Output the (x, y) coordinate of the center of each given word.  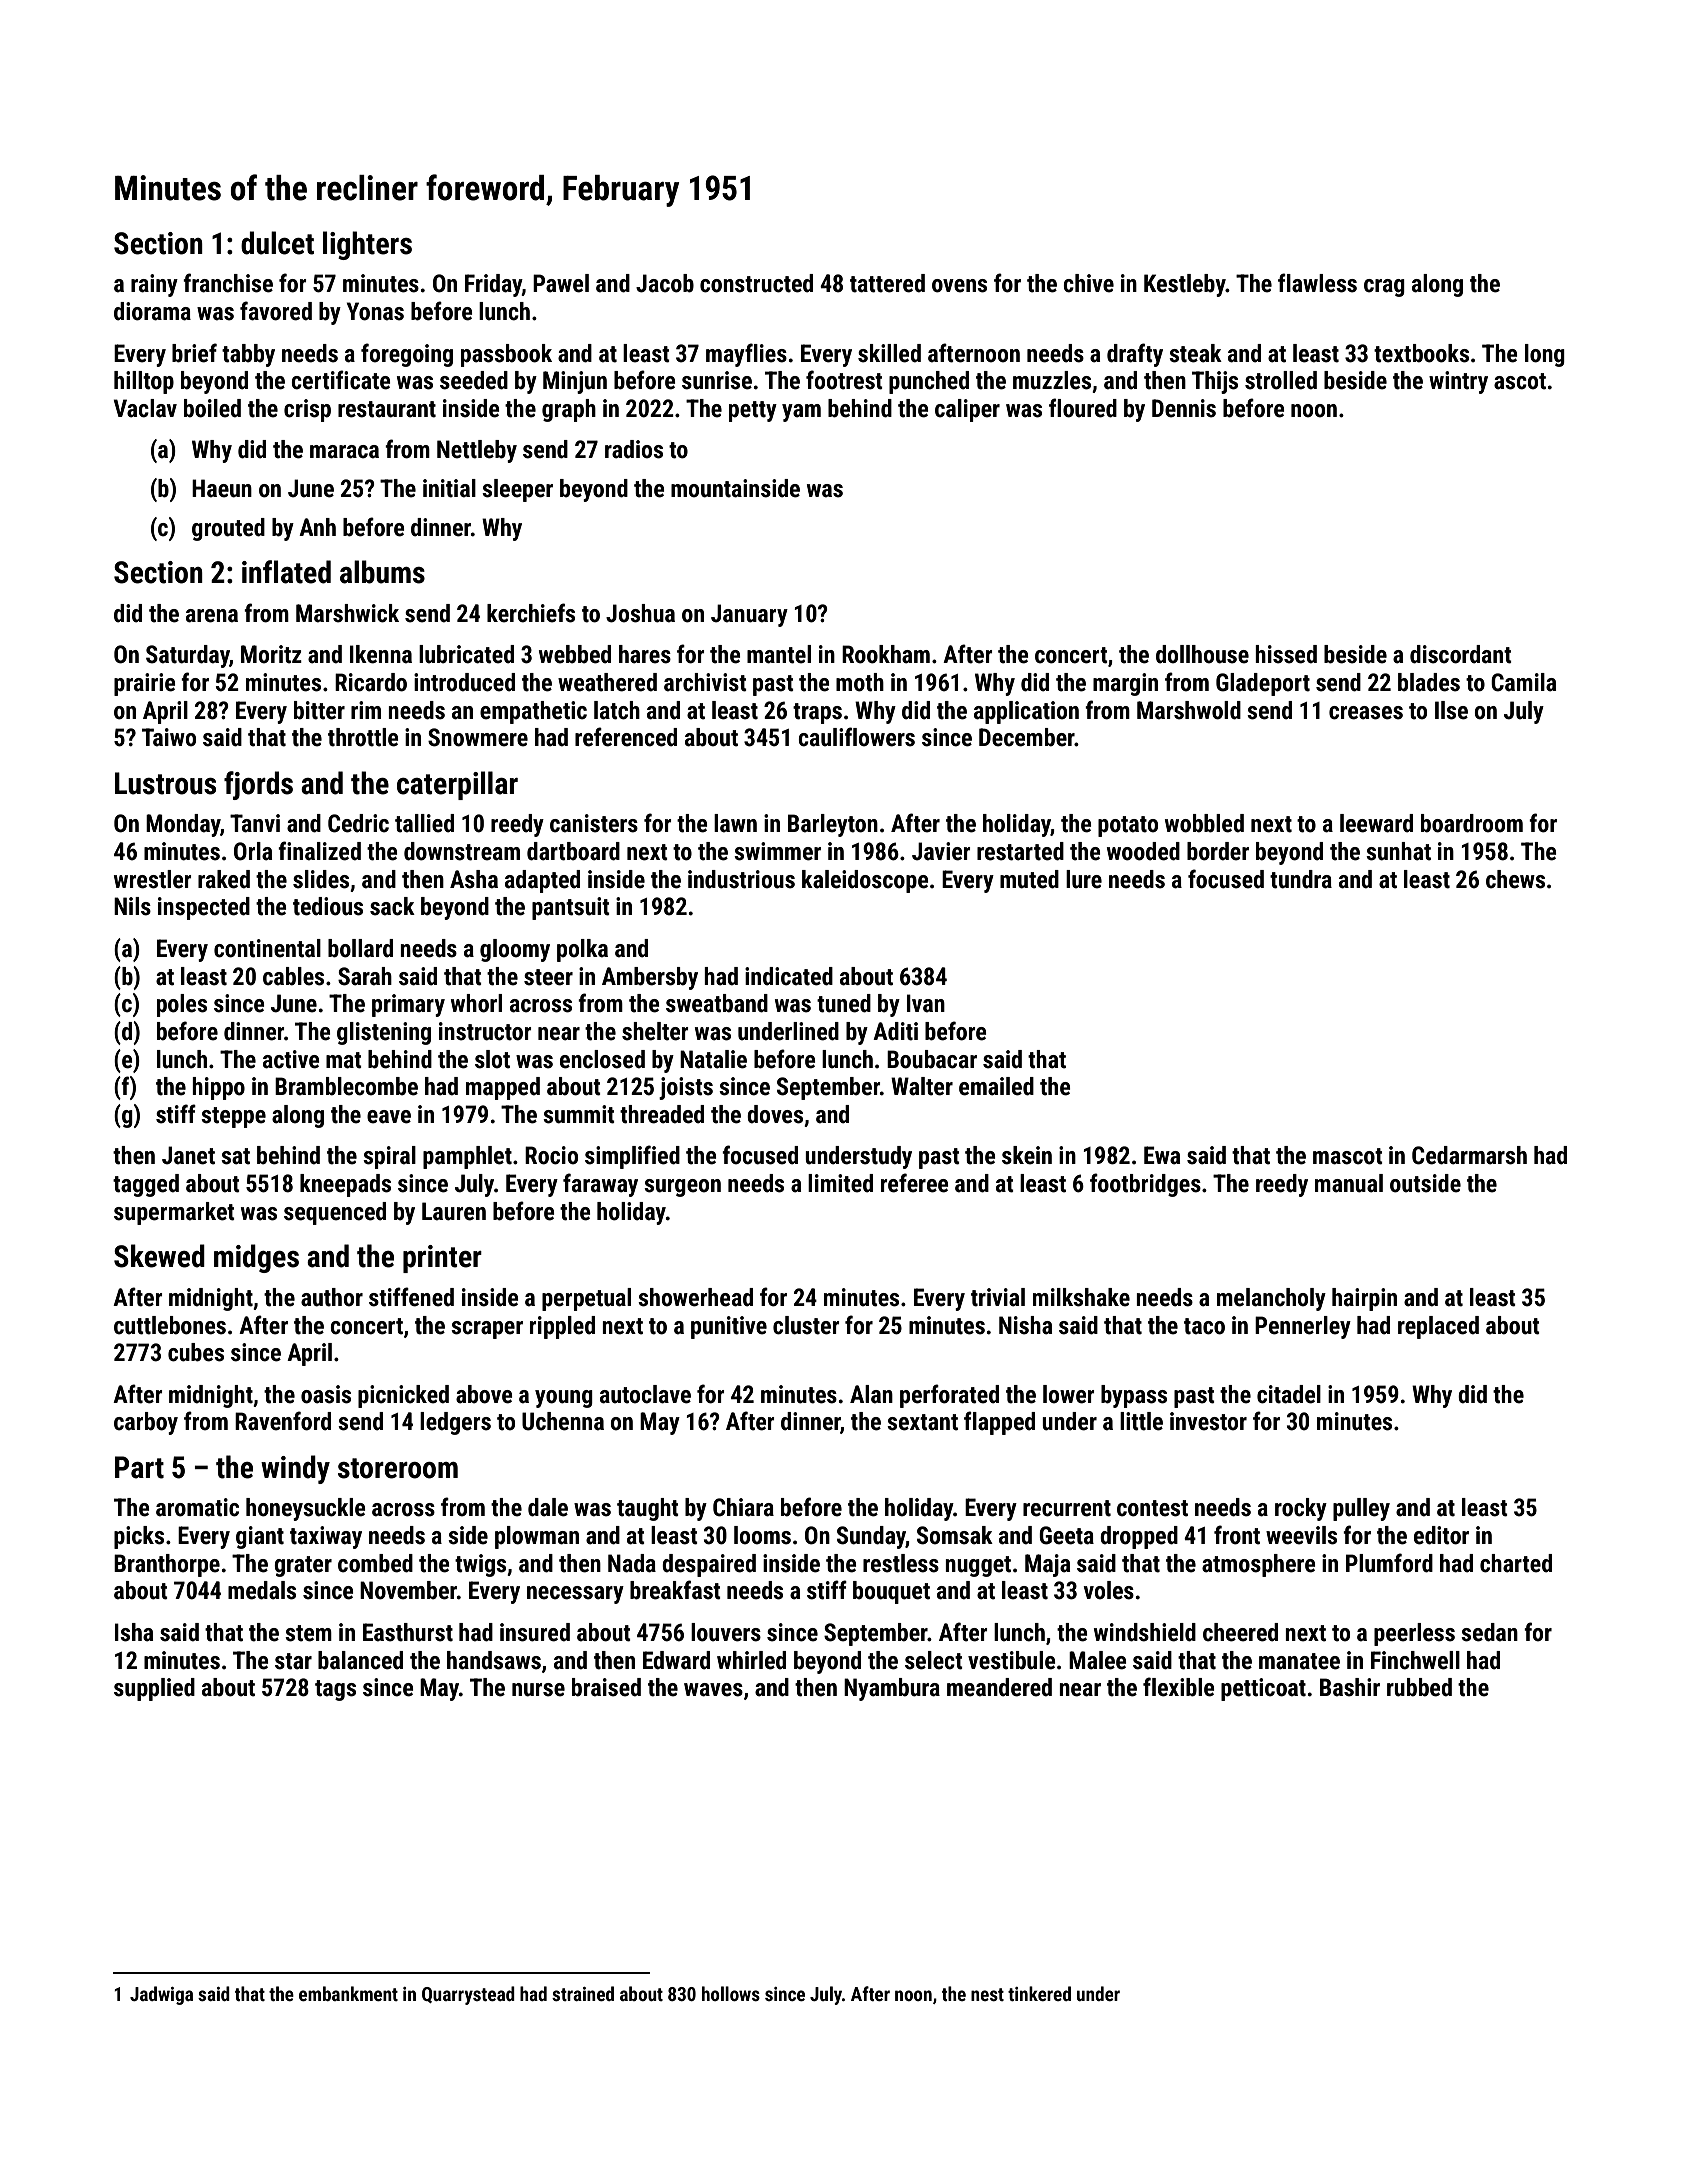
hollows (731, 1993)
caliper (967, 410)
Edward (676, 1660)
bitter (319, 710)
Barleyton (833, 825)
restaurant (387, 409)
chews (1515, 879)
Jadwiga (161, 1995)
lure (1084, 879)
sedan (1489, 1632)
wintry (1458, 382)
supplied (154, 1689)
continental (267, 948)
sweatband (717, 1003)
